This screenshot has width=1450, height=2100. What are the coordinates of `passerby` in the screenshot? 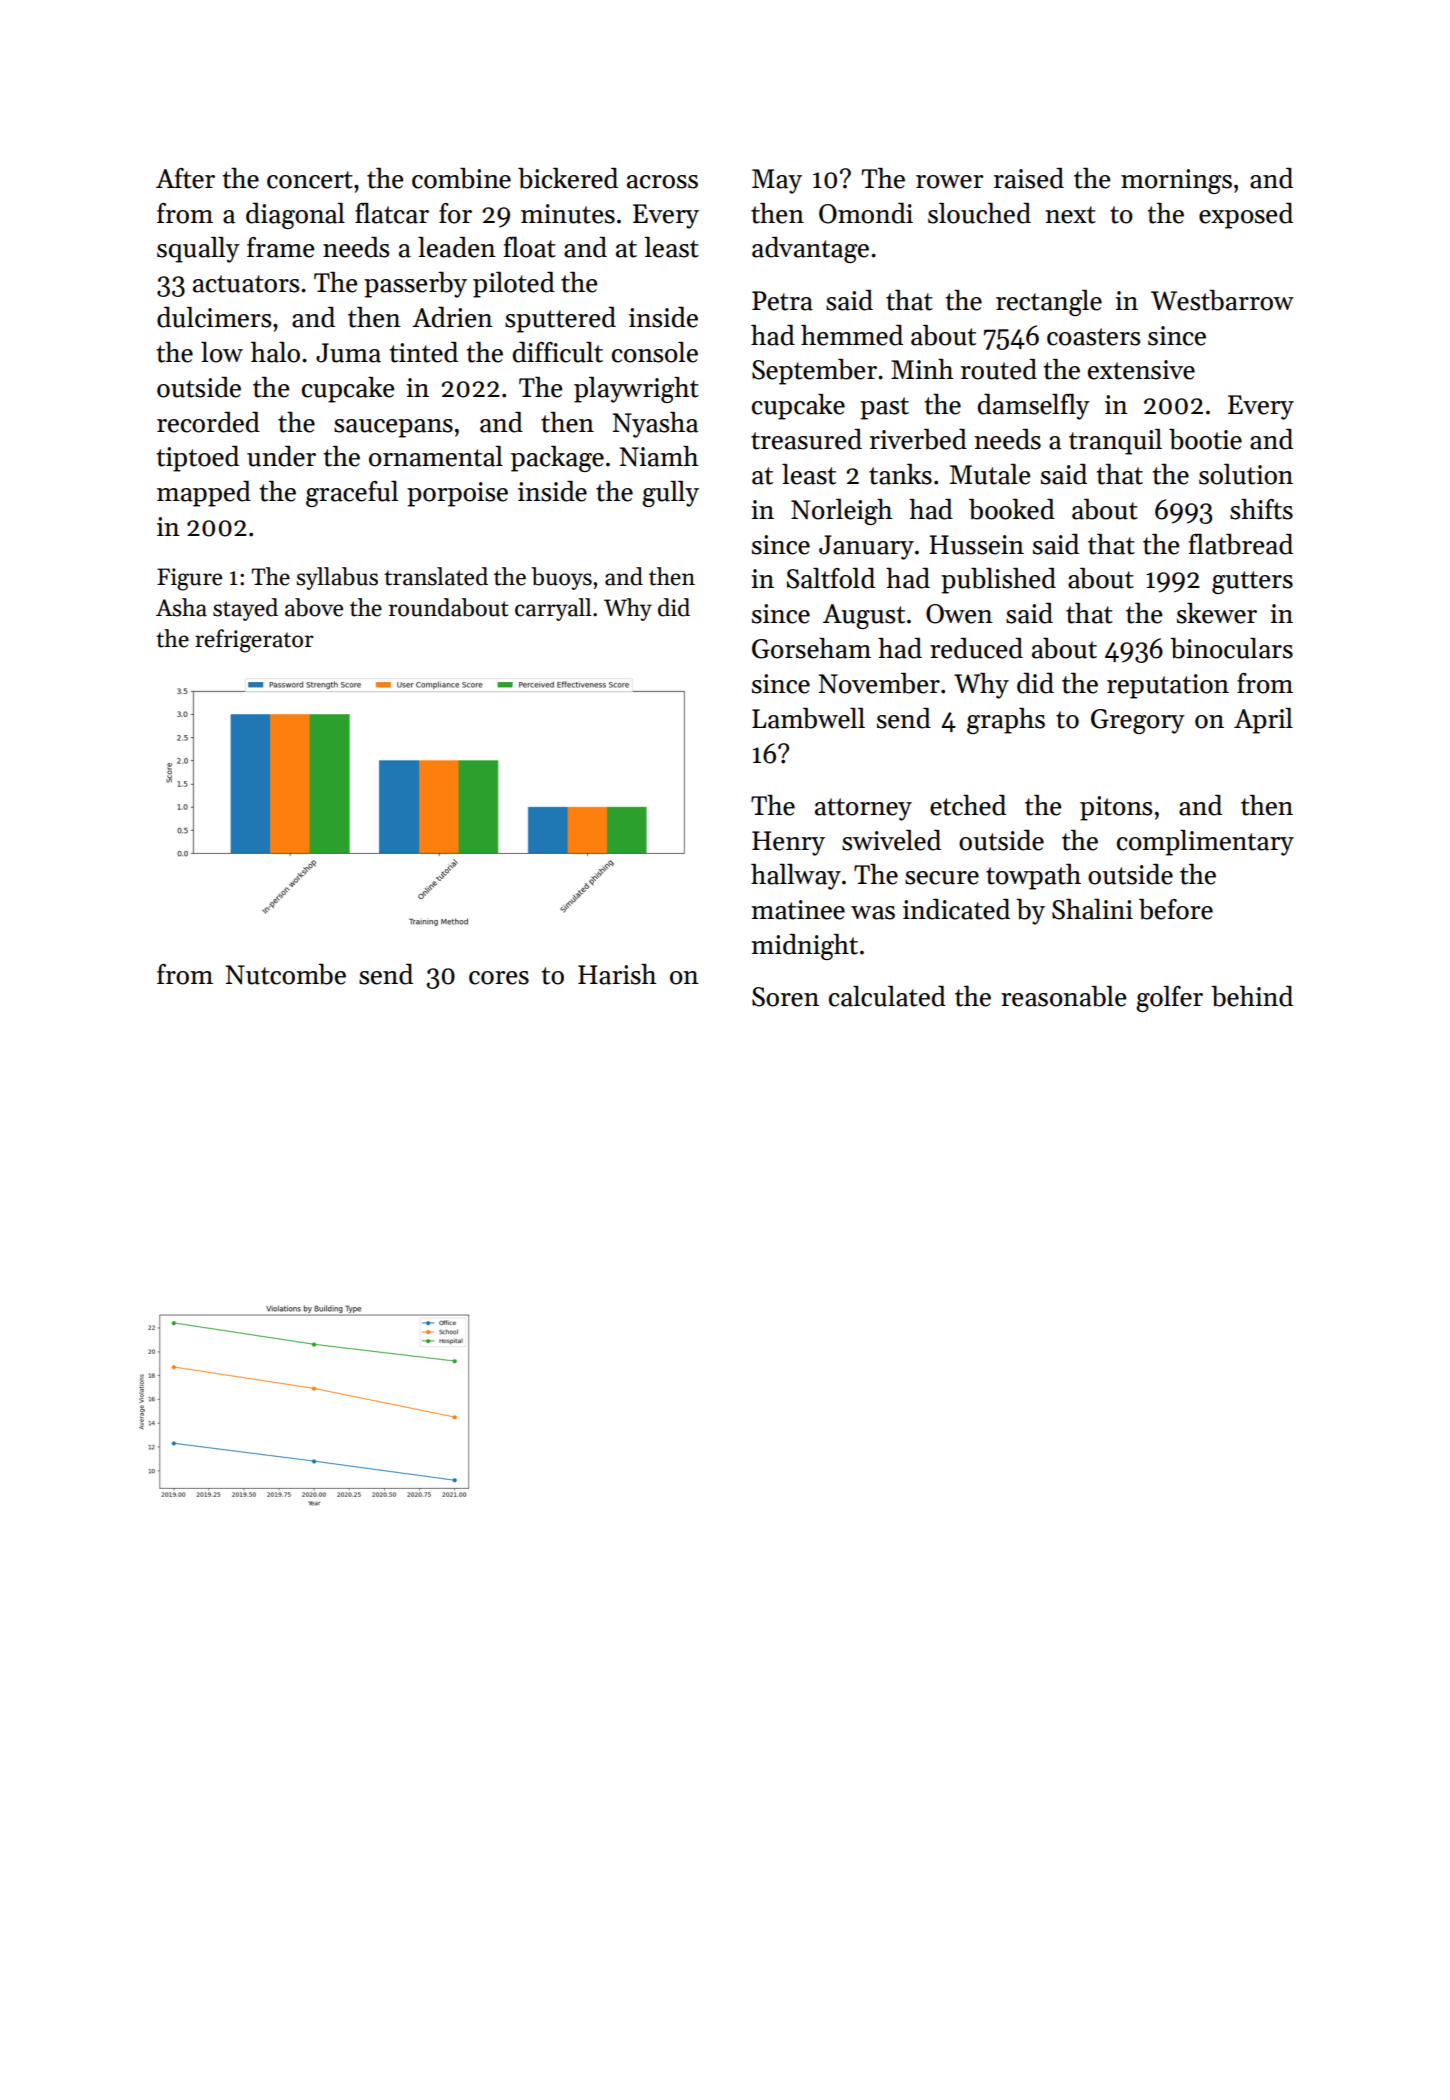 It's located at (415, 285).
